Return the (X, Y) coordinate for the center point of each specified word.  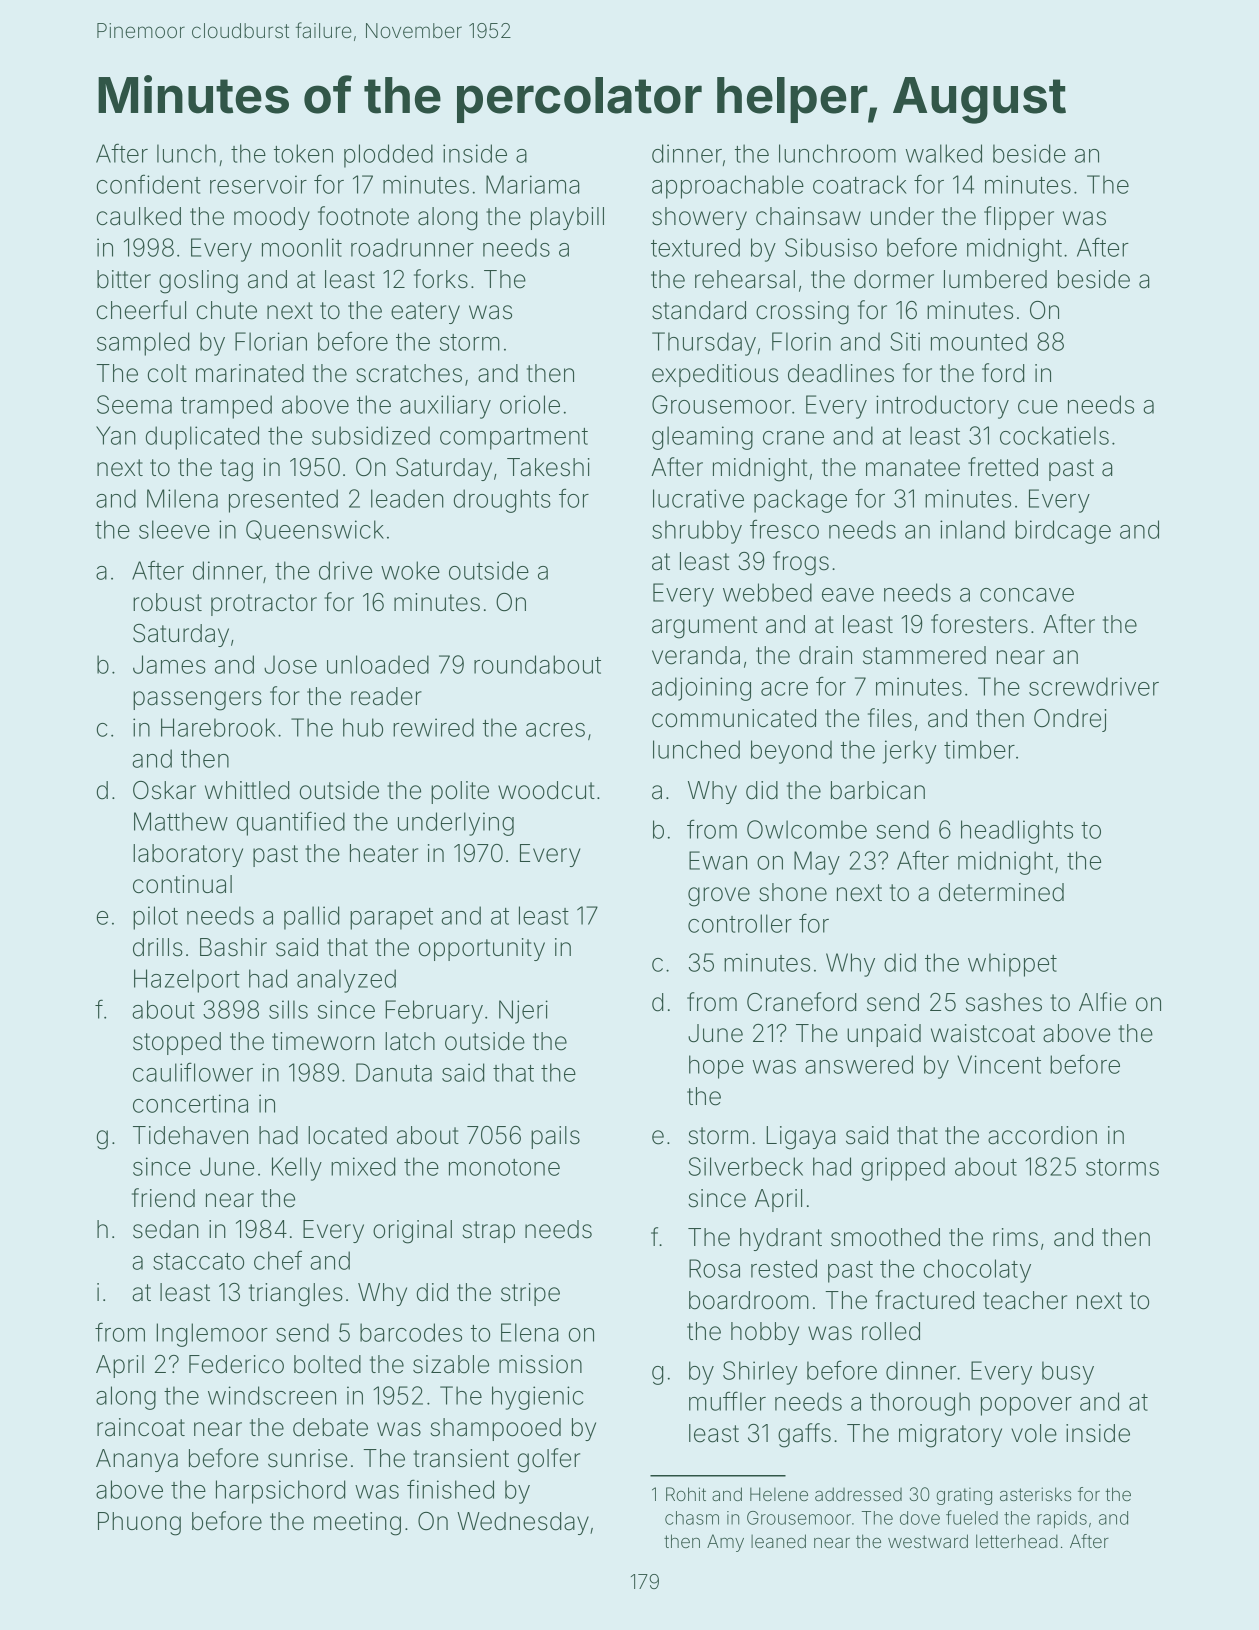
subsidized (371, 435)
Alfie (1102, 1002)
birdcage (1063, 532)
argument (704, 627)
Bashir (233, 947)
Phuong (139, 1524)
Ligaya (800, 1138)
